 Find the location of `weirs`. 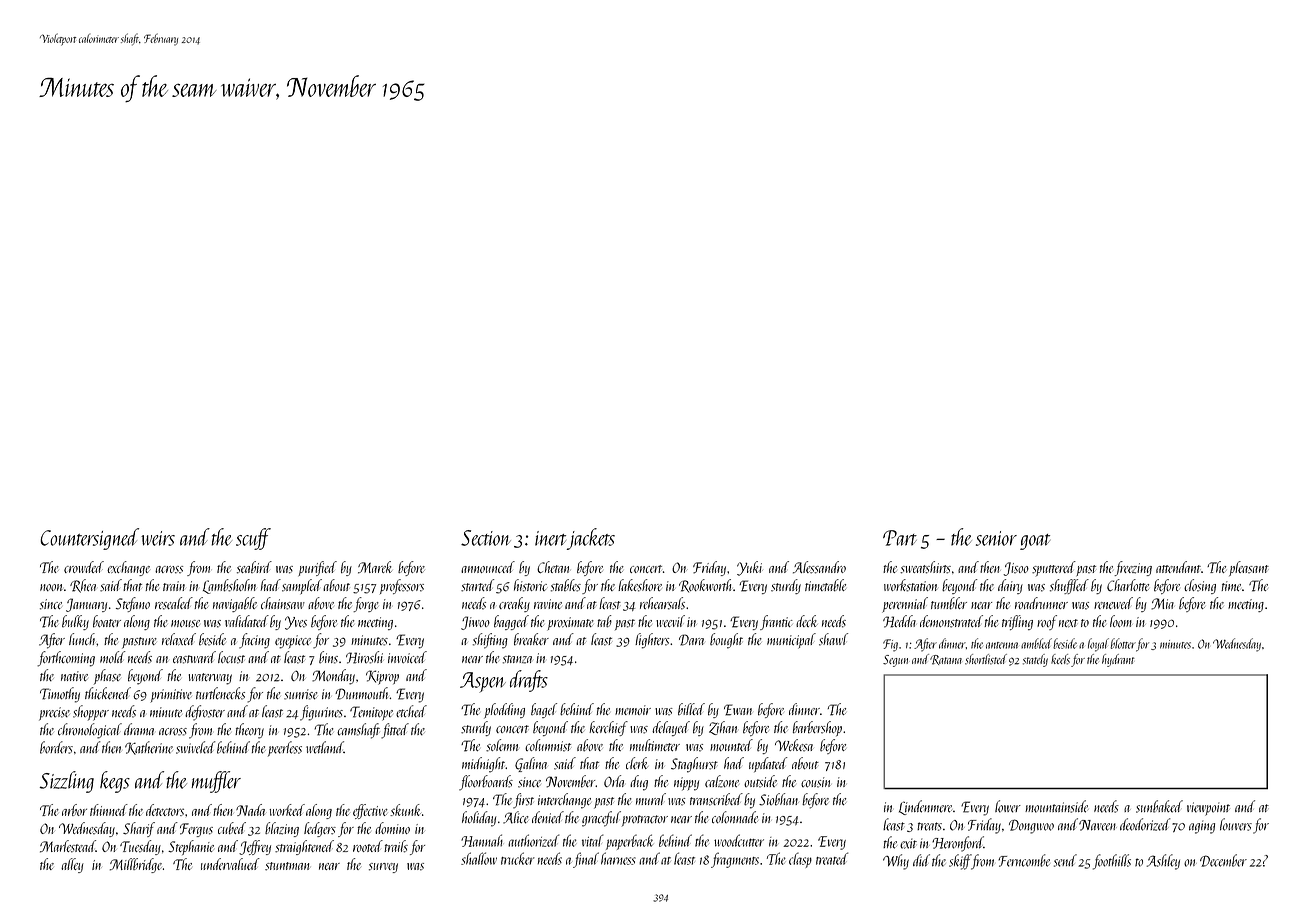

weirs is located at coordinates (158, 538).
